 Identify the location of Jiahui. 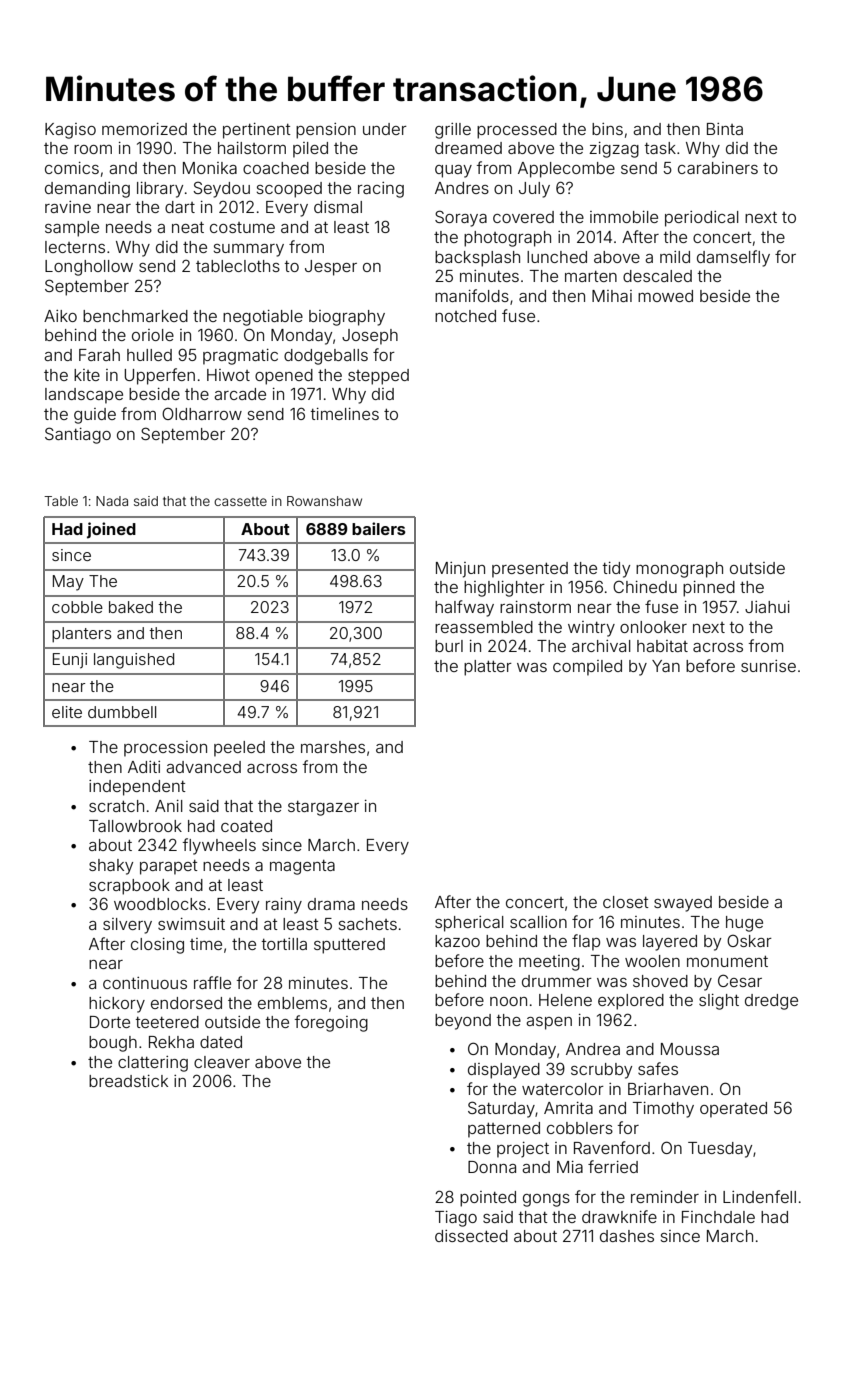
(767, 607).
